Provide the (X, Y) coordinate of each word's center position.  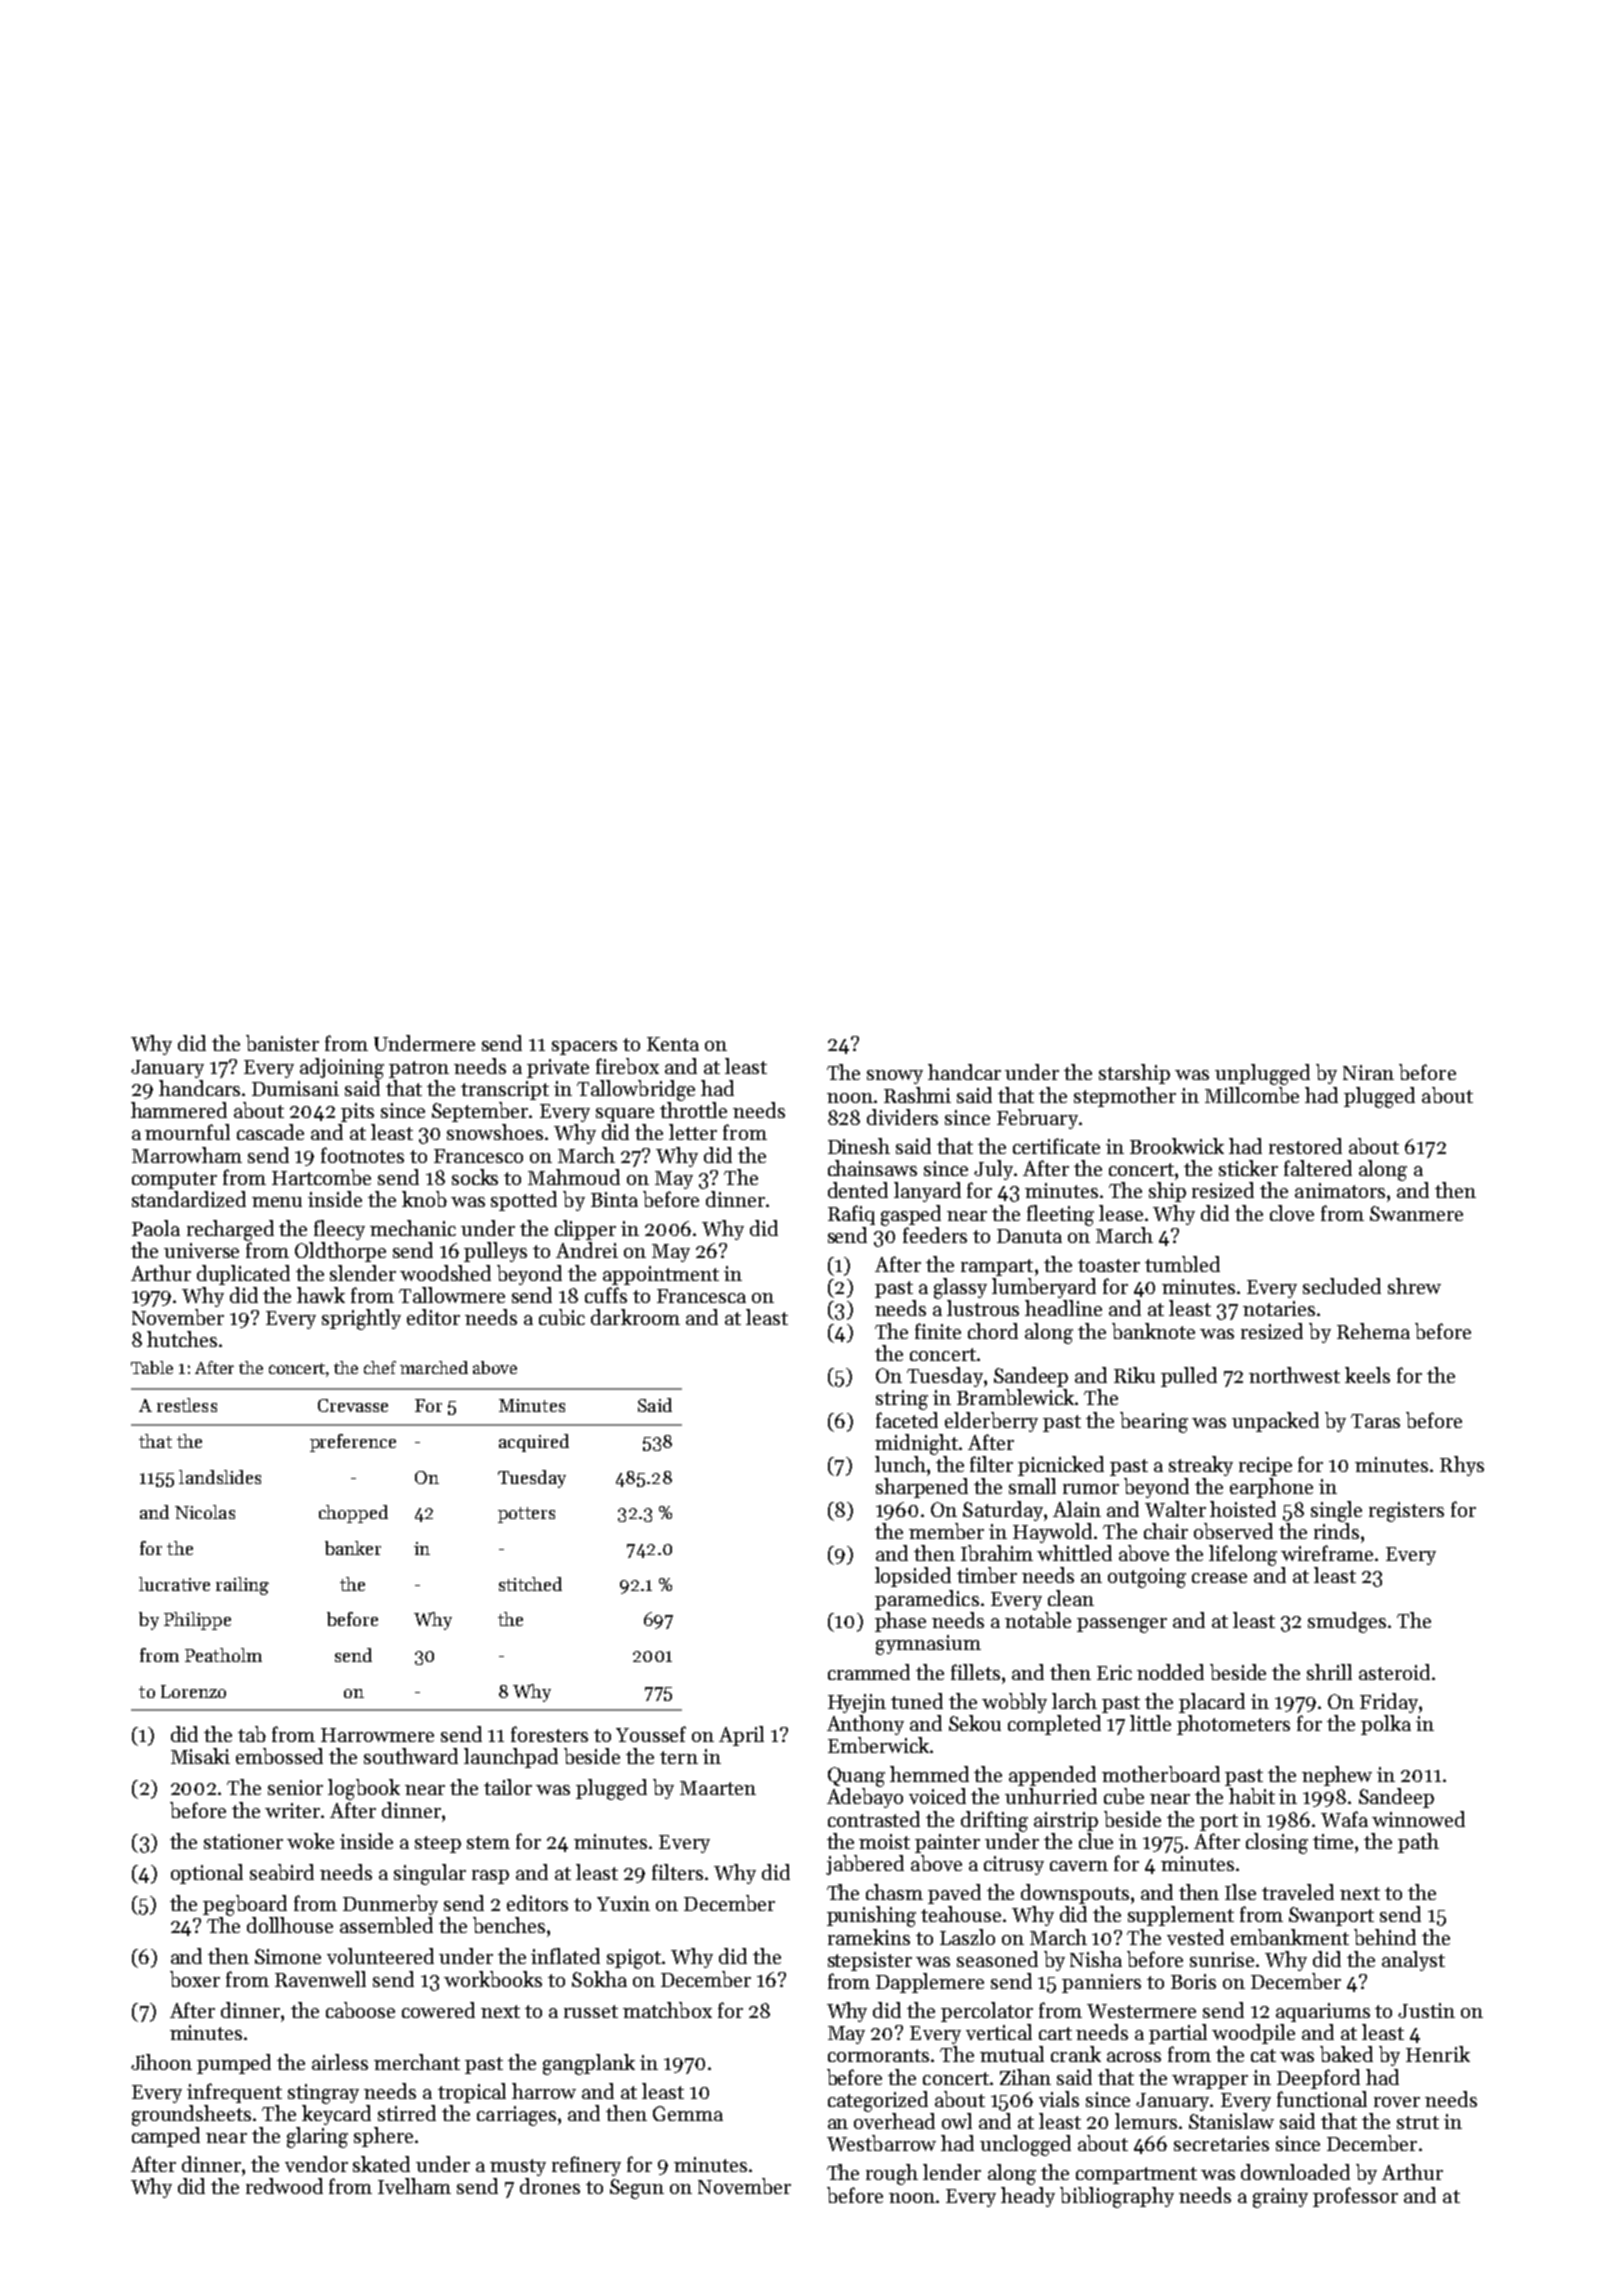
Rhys (1462, 1466)
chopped (353, 1514)
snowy (895, 1077)
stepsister (870, 1961)
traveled (1298, 1892)
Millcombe (1252, 1095)
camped (166, 2137)
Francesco (478, 1156)
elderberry (991, 1422)
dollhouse (290, 1925)
